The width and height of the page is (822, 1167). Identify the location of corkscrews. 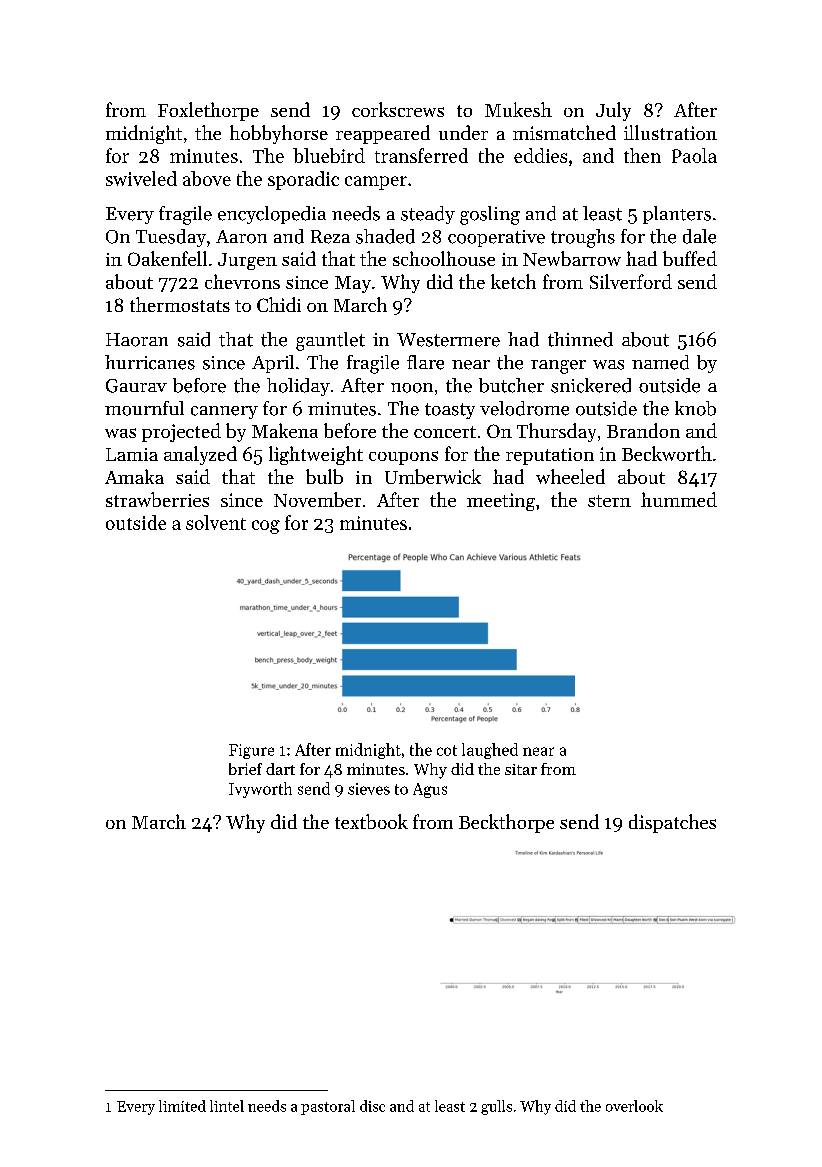
(398, 109).
